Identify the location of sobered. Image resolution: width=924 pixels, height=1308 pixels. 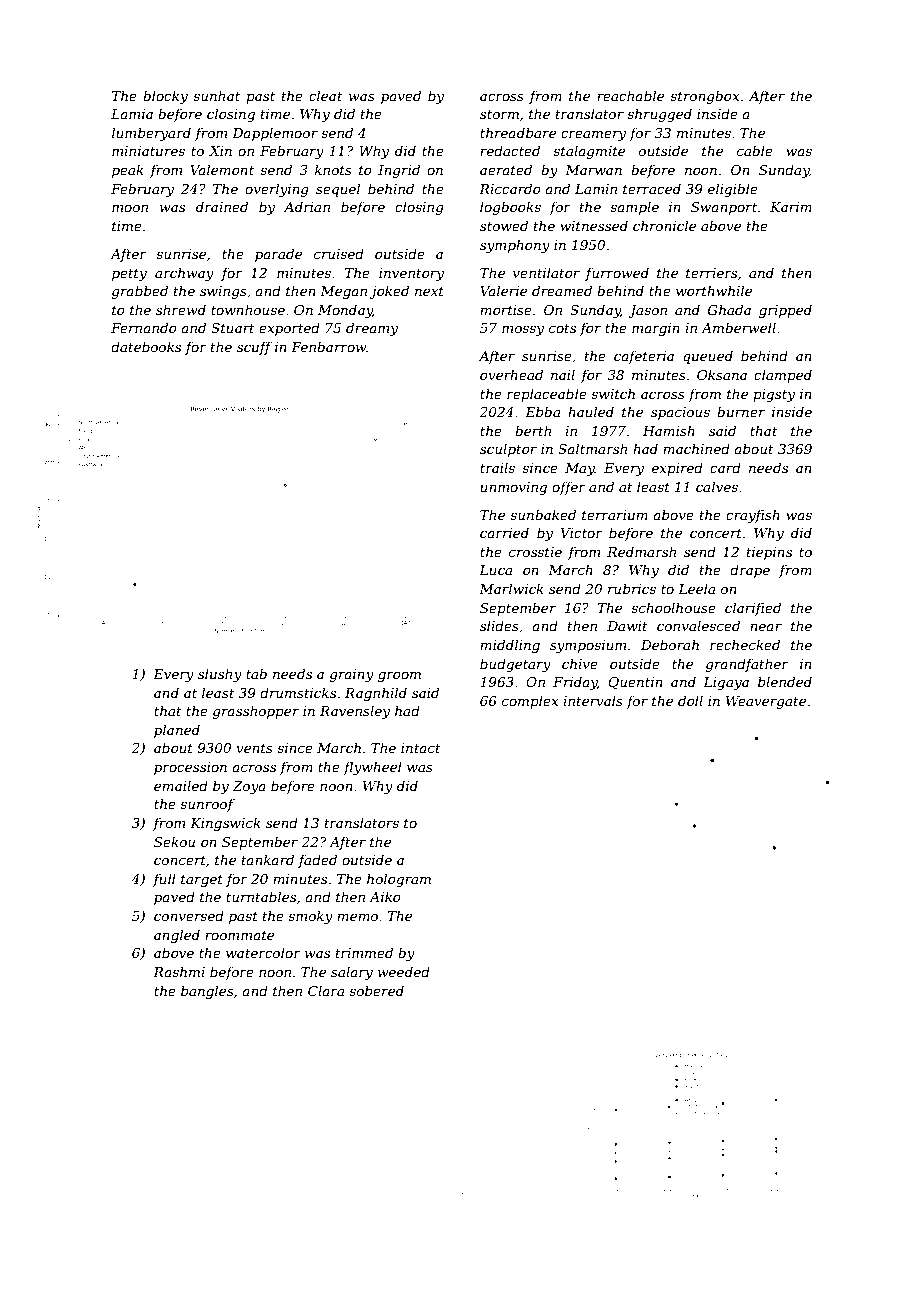
(376, 990).
